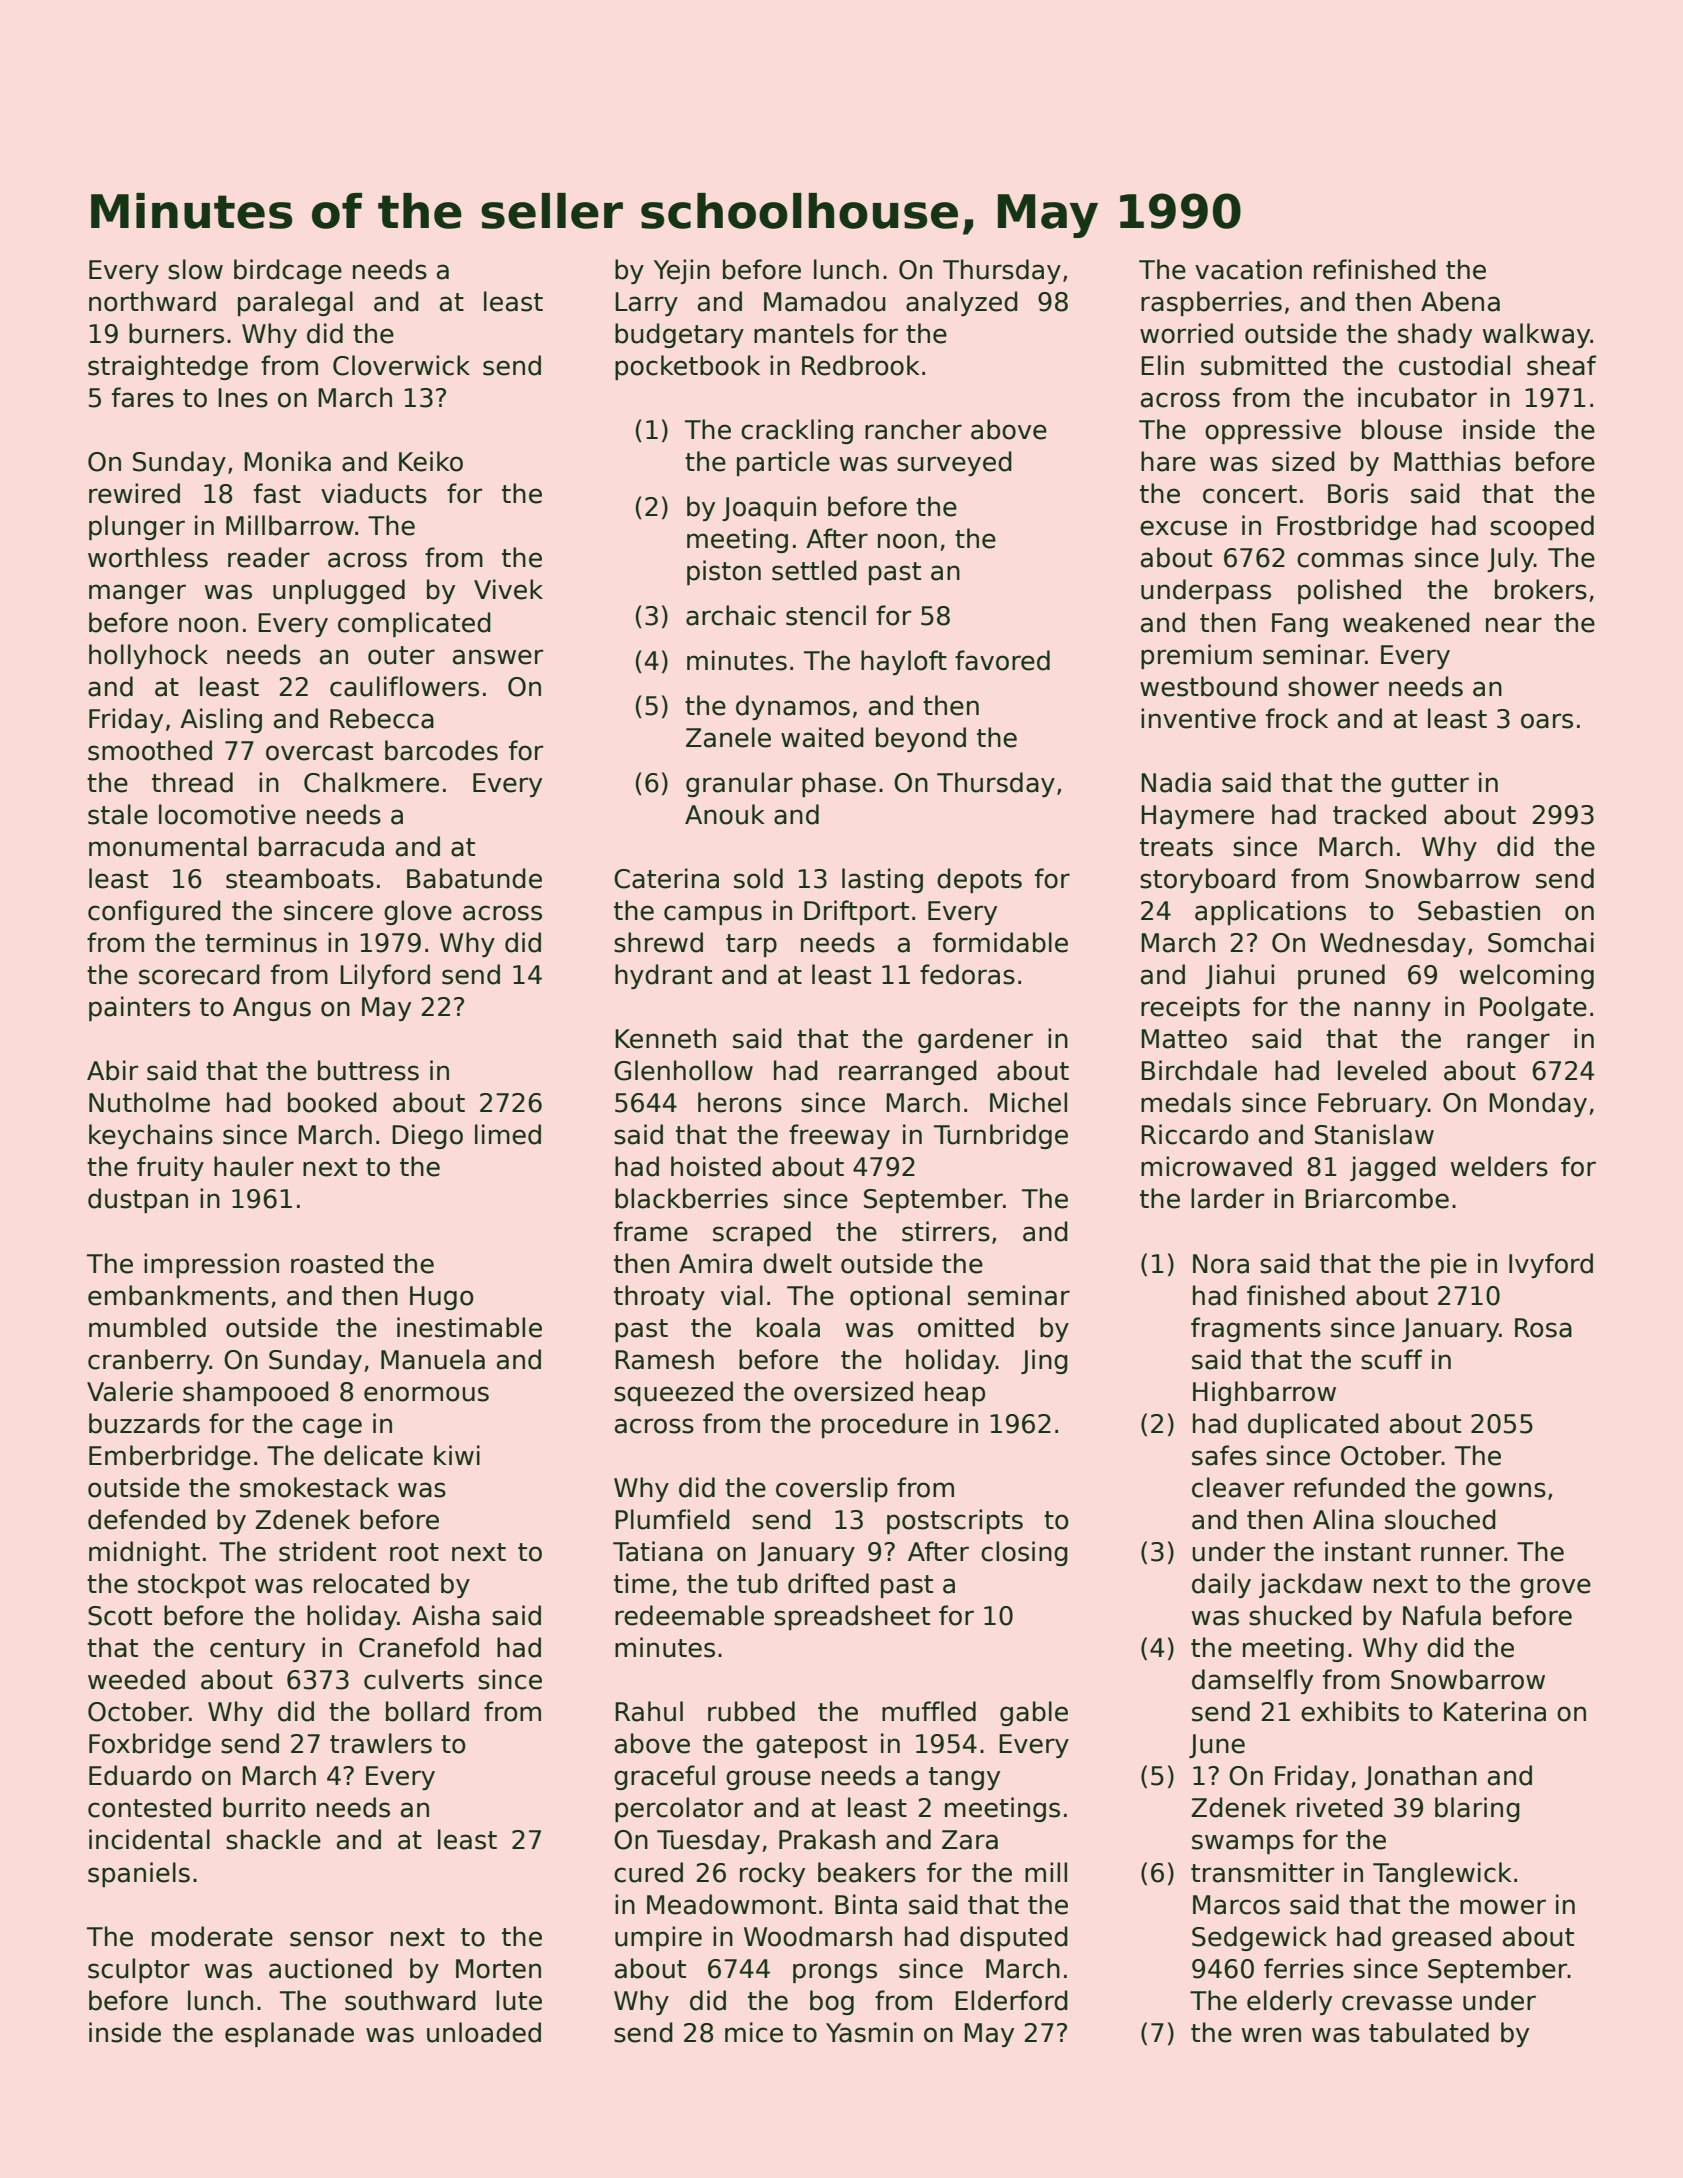  I want to click on wren, so click(1271, 2035).
